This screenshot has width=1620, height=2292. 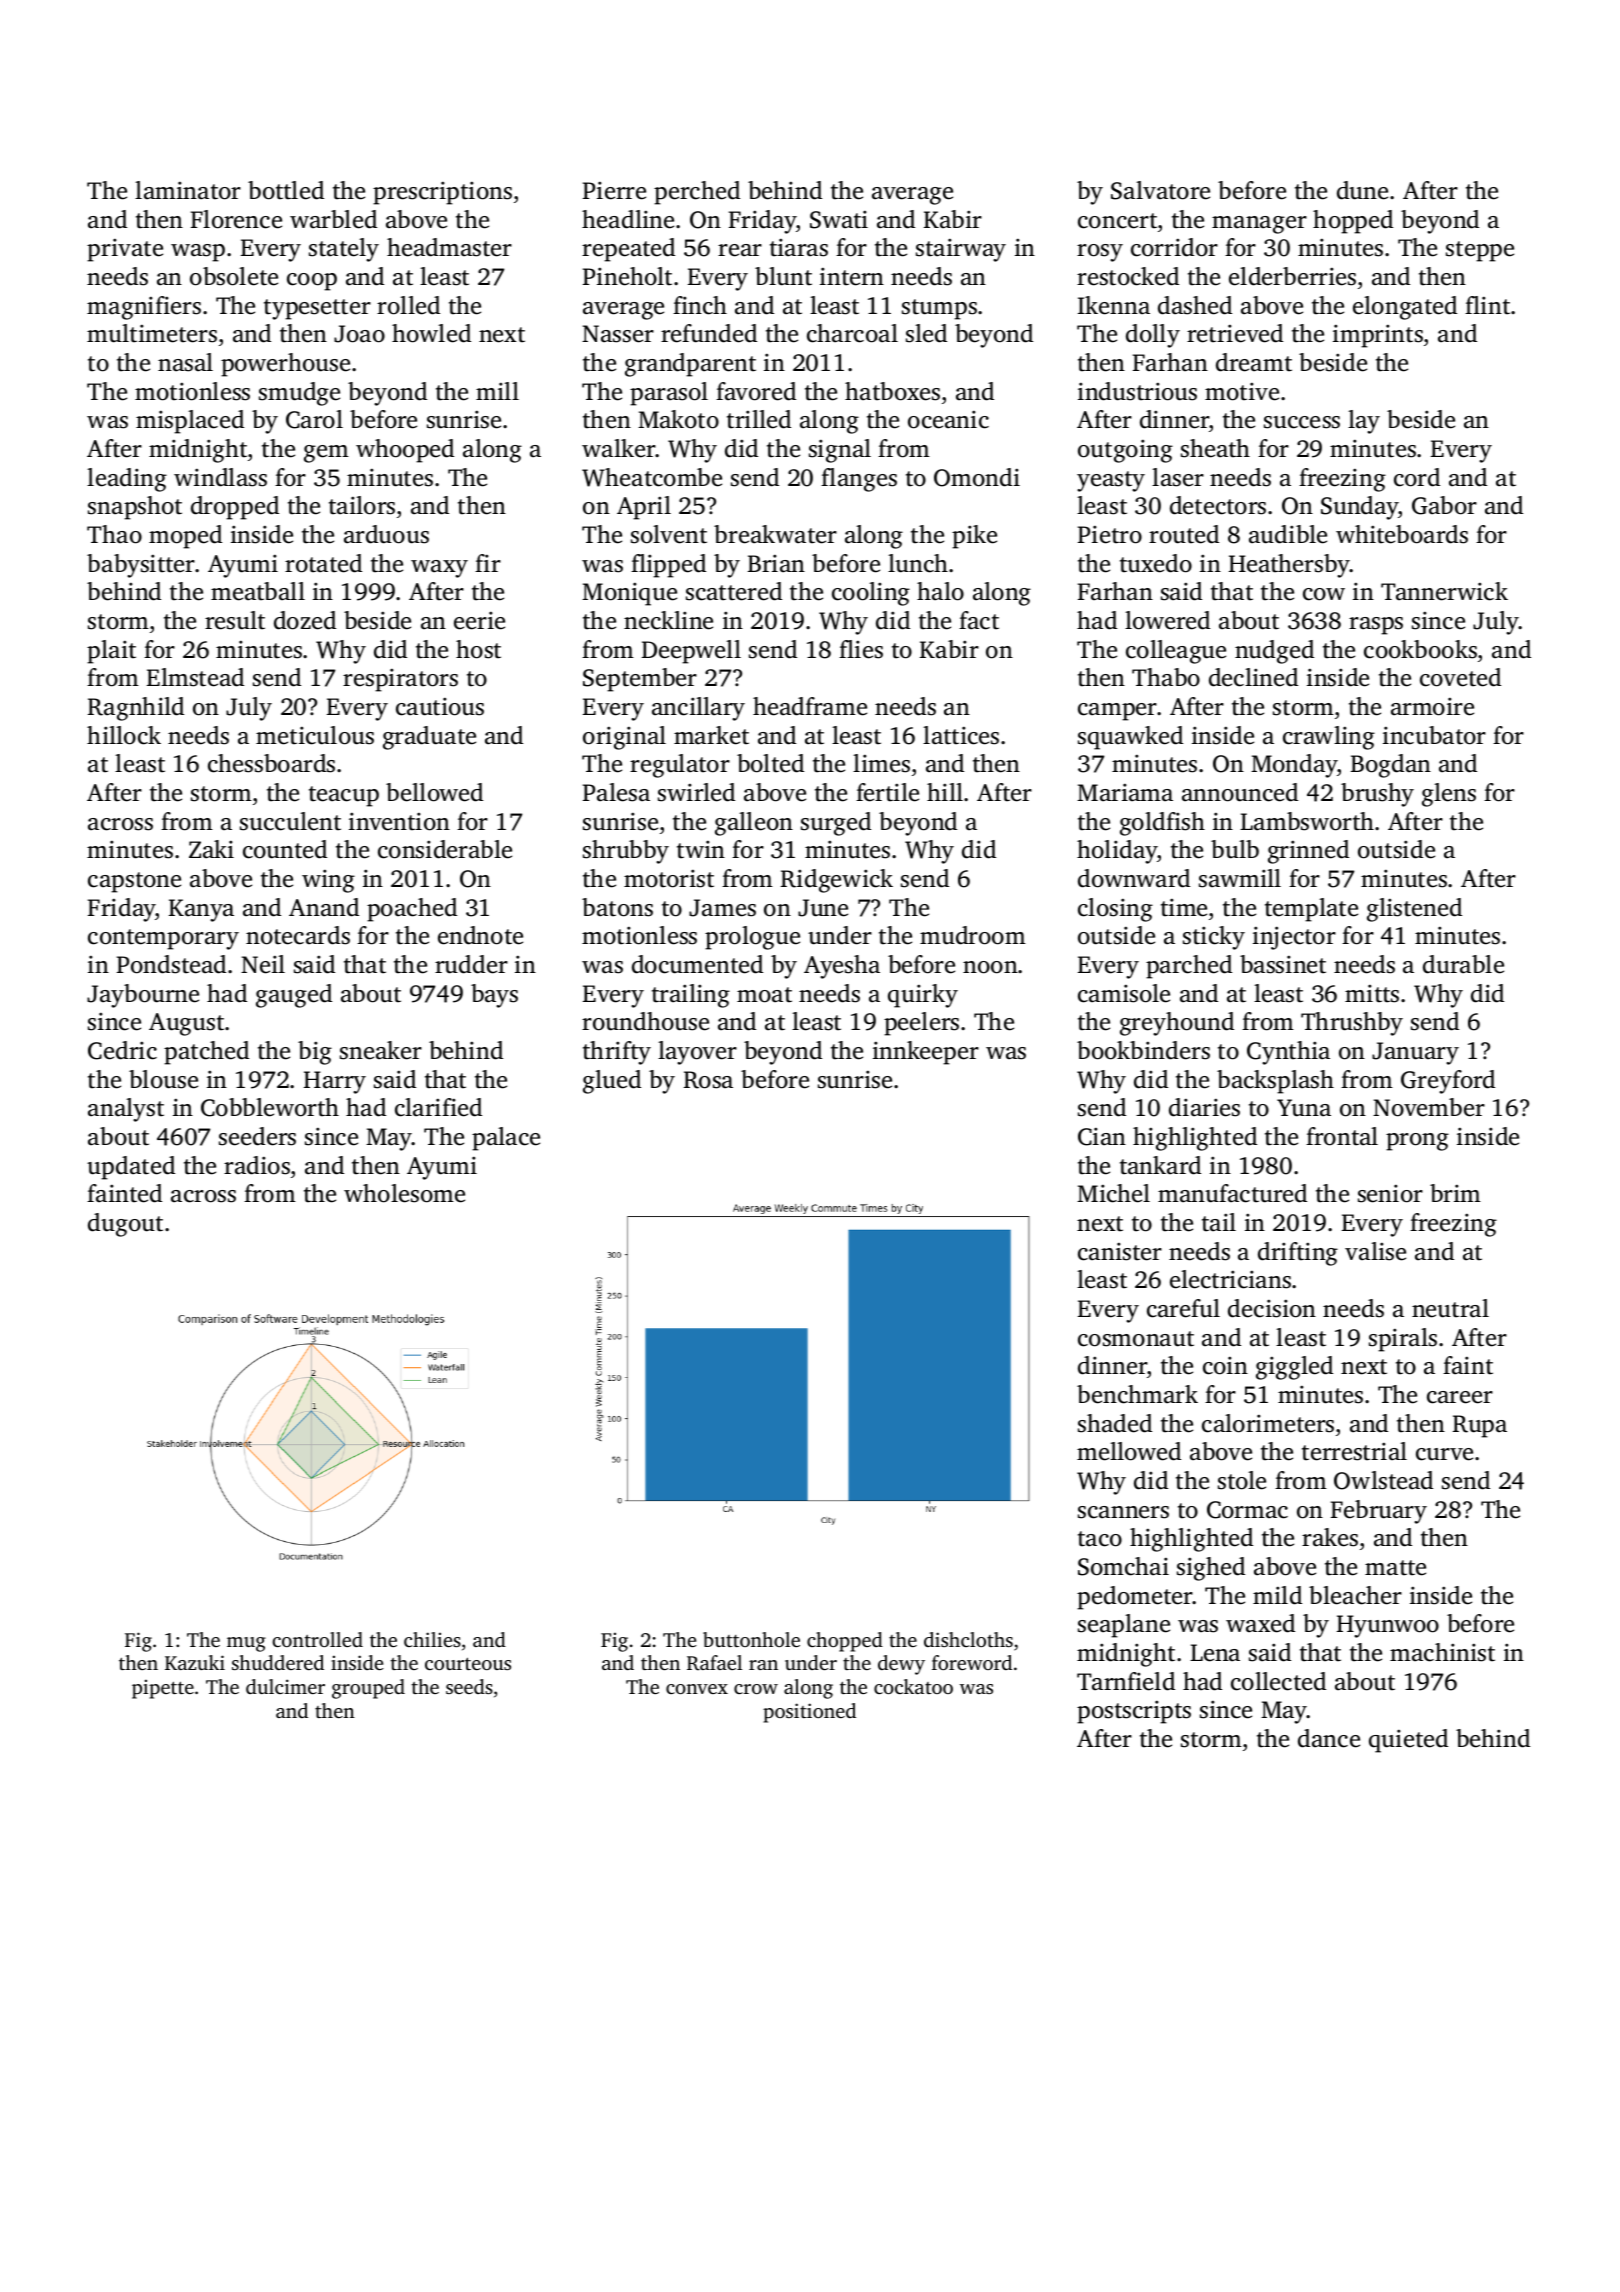 What do you see at coordinates (783, 276) in the screenshot?
I see `blunt` at bounding box center [783, 276].
